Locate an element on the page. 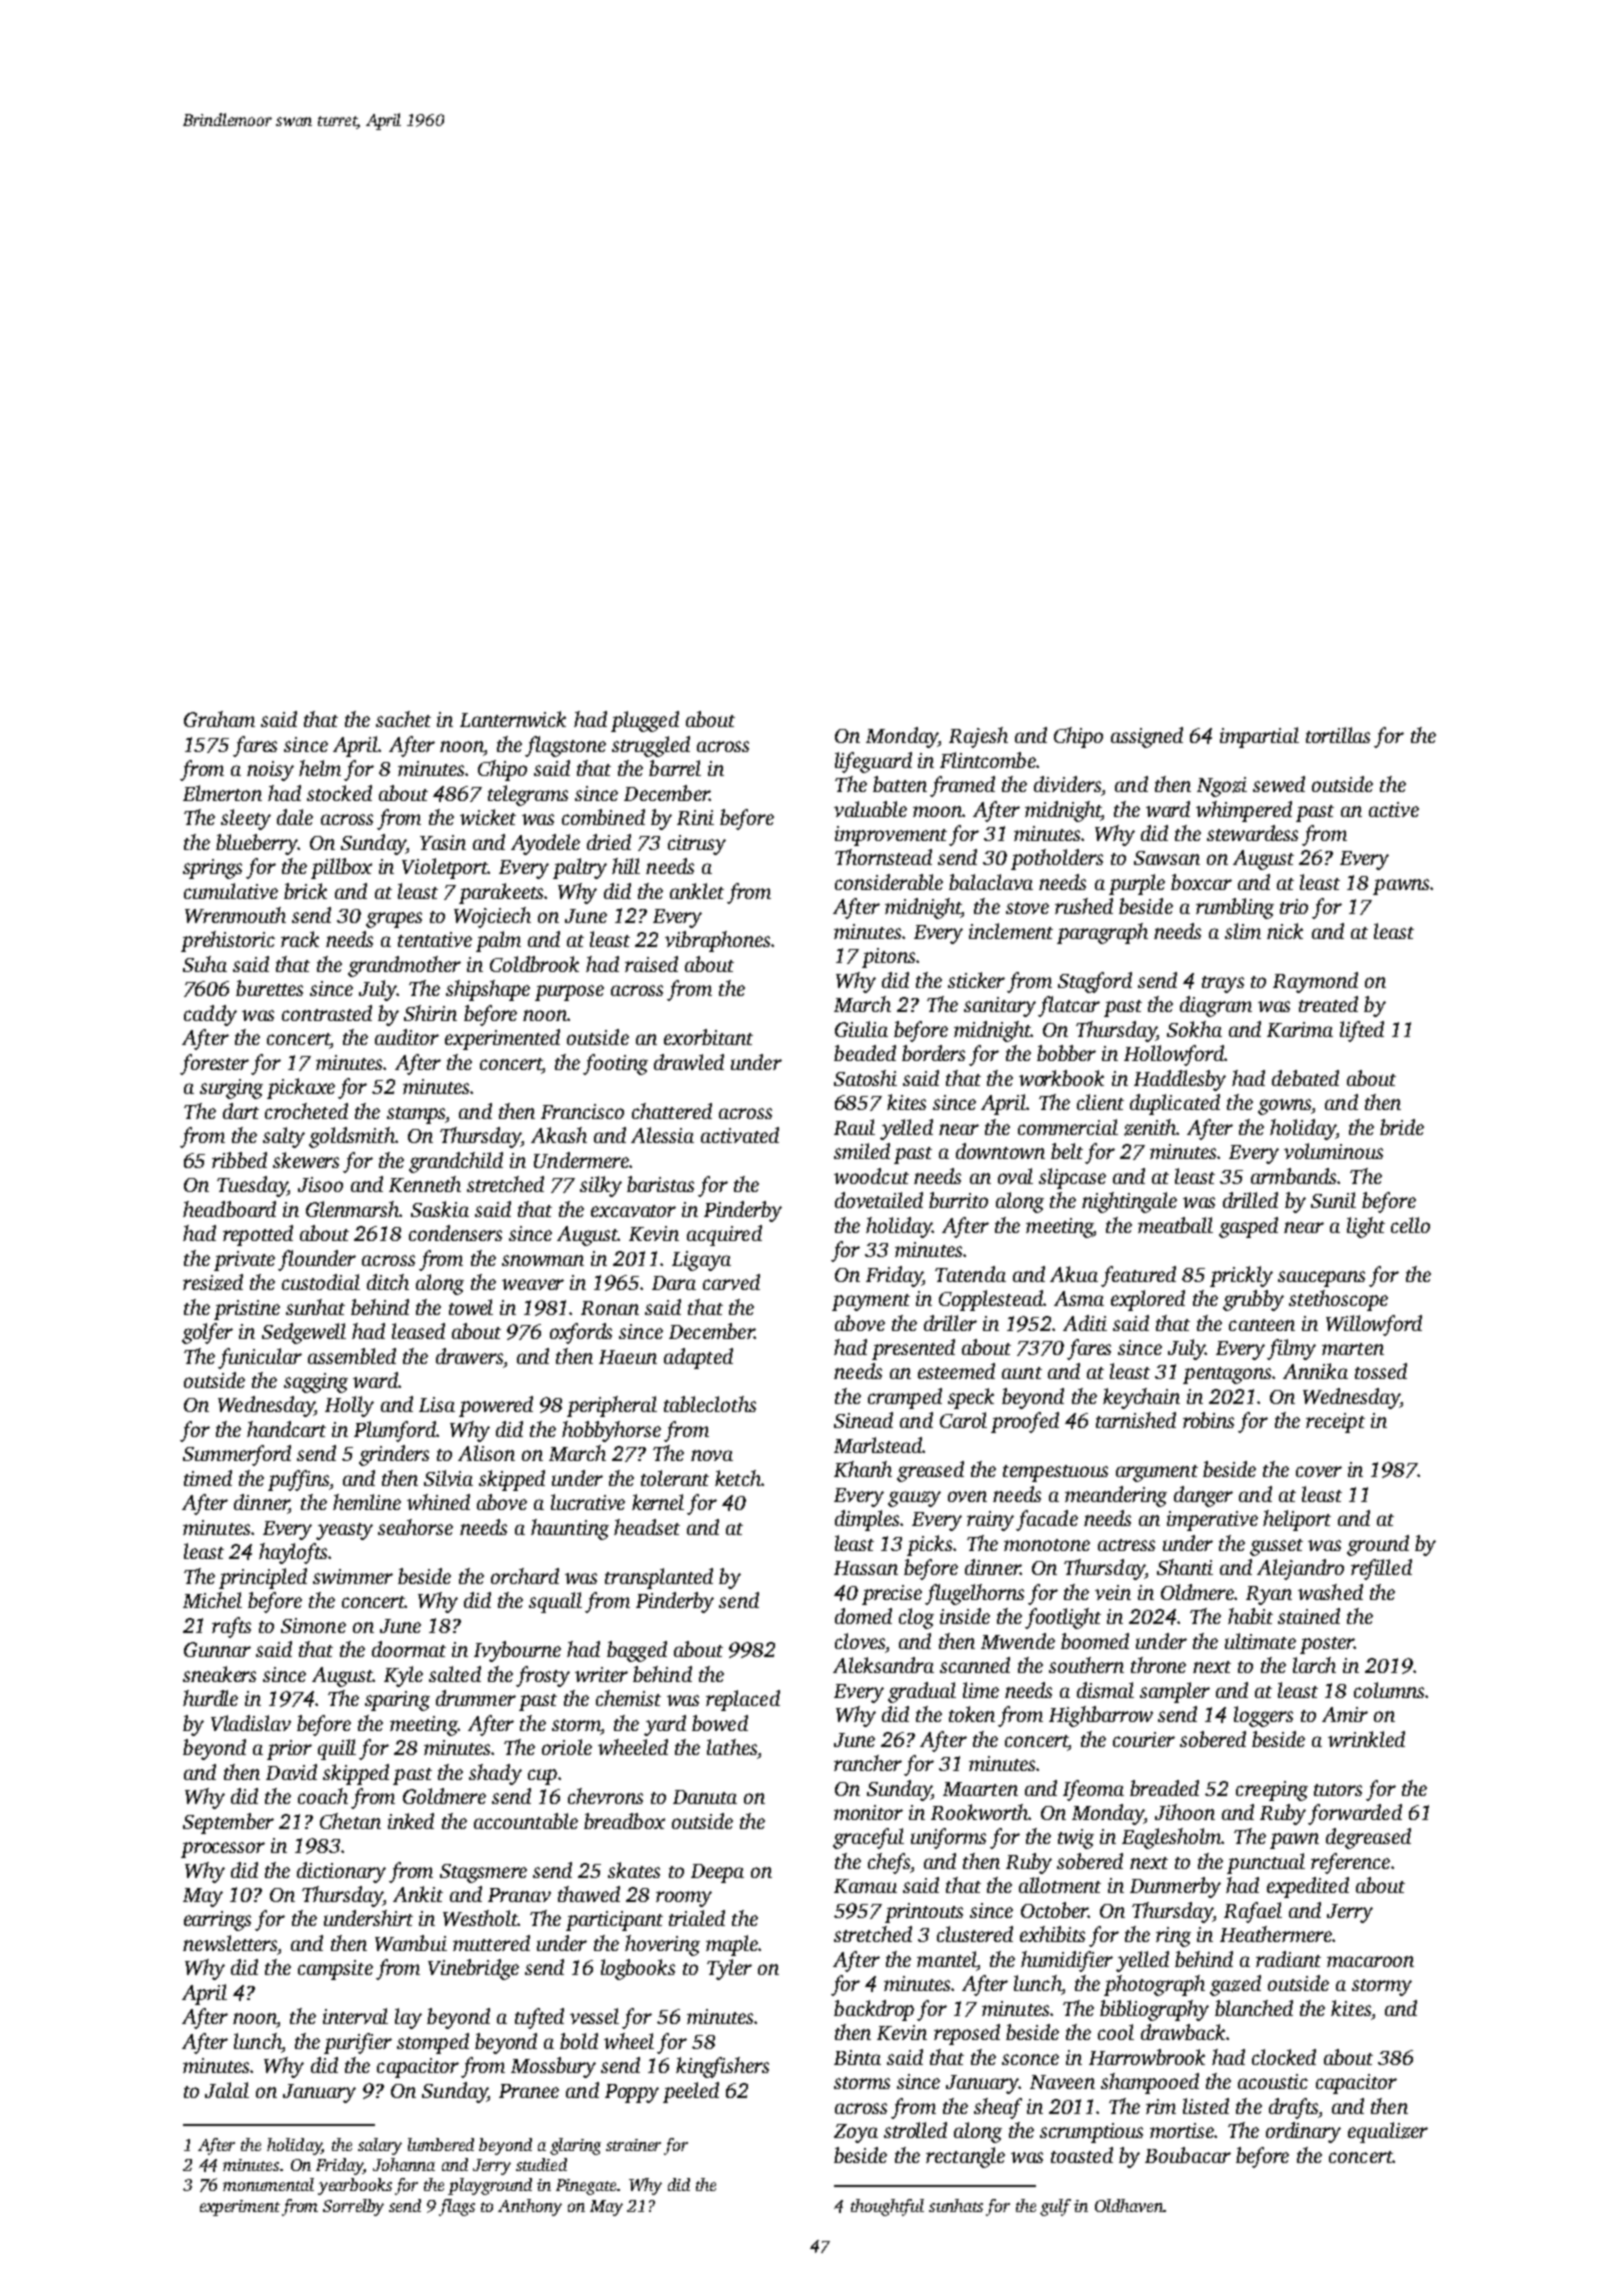 The image size is (1620, 2292). purifier is located at coordinates (358, 2043).
